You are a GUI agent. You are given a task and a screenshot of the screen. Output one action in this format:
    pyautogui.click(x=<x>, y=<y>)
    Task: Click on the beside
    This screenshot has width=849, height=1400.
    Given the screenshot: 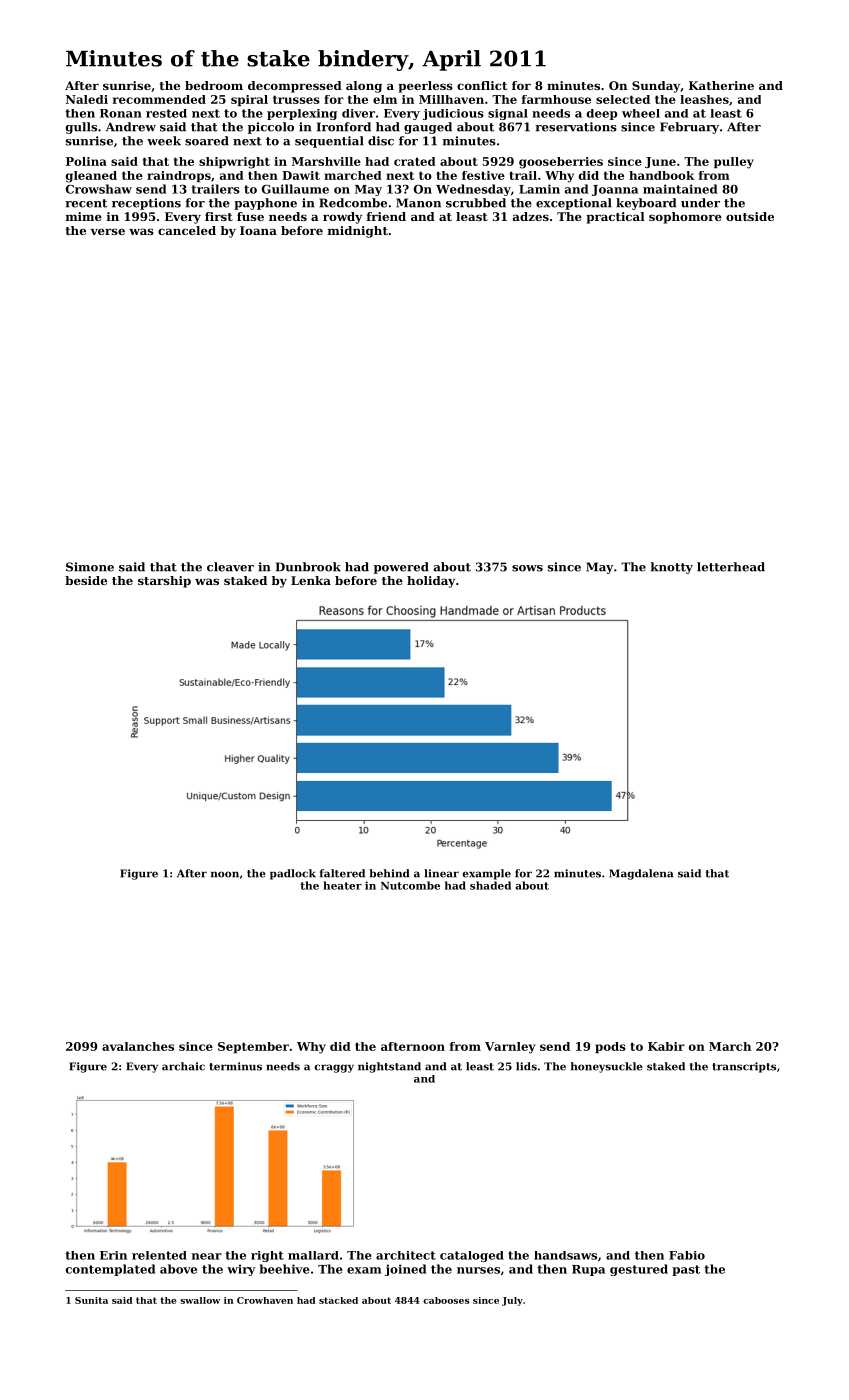 What is the action you would take?
    pyautogui.click(x=86, y=580)
